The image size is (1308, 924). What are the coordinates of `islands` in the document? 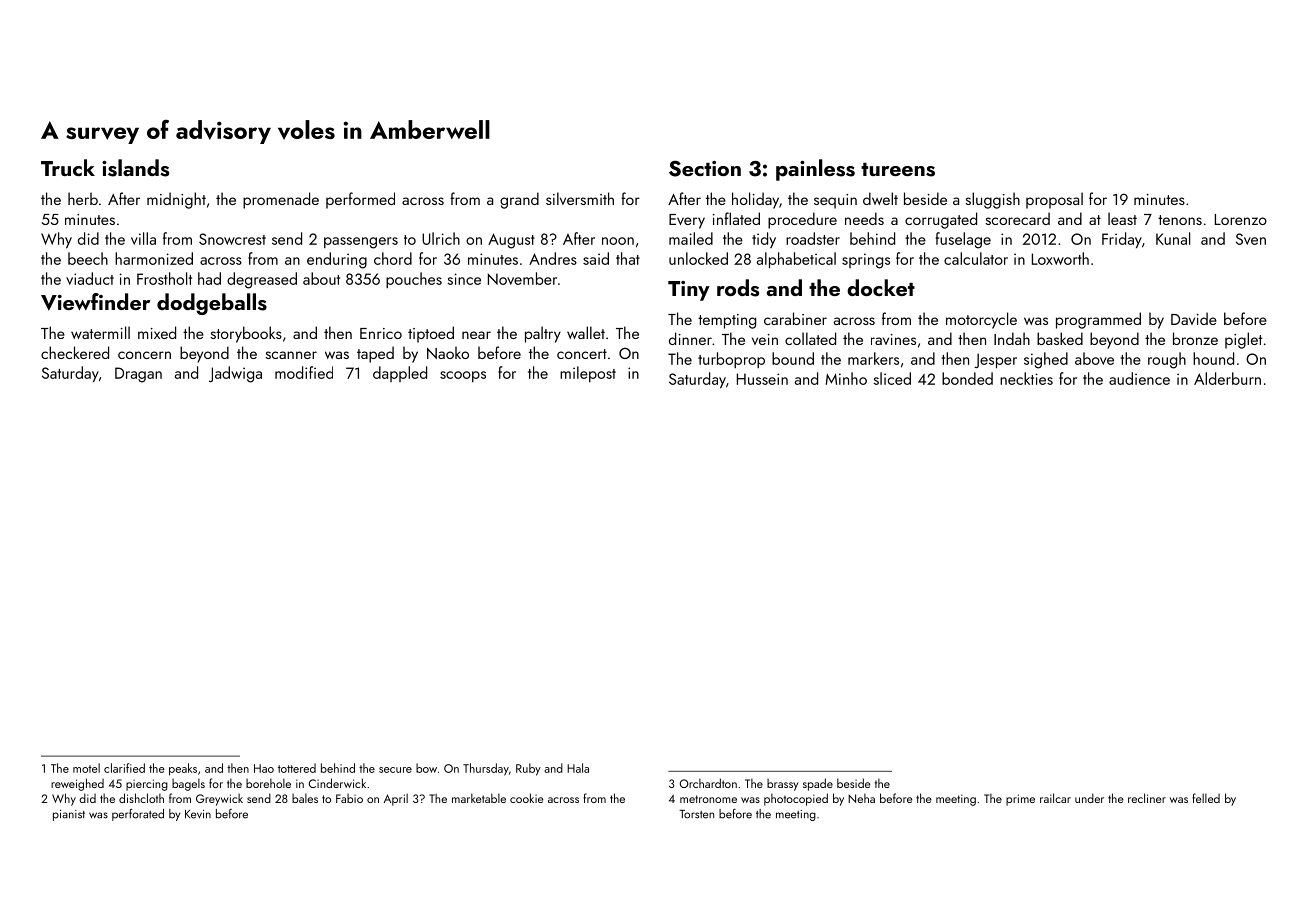 It's located at (135, 168).
